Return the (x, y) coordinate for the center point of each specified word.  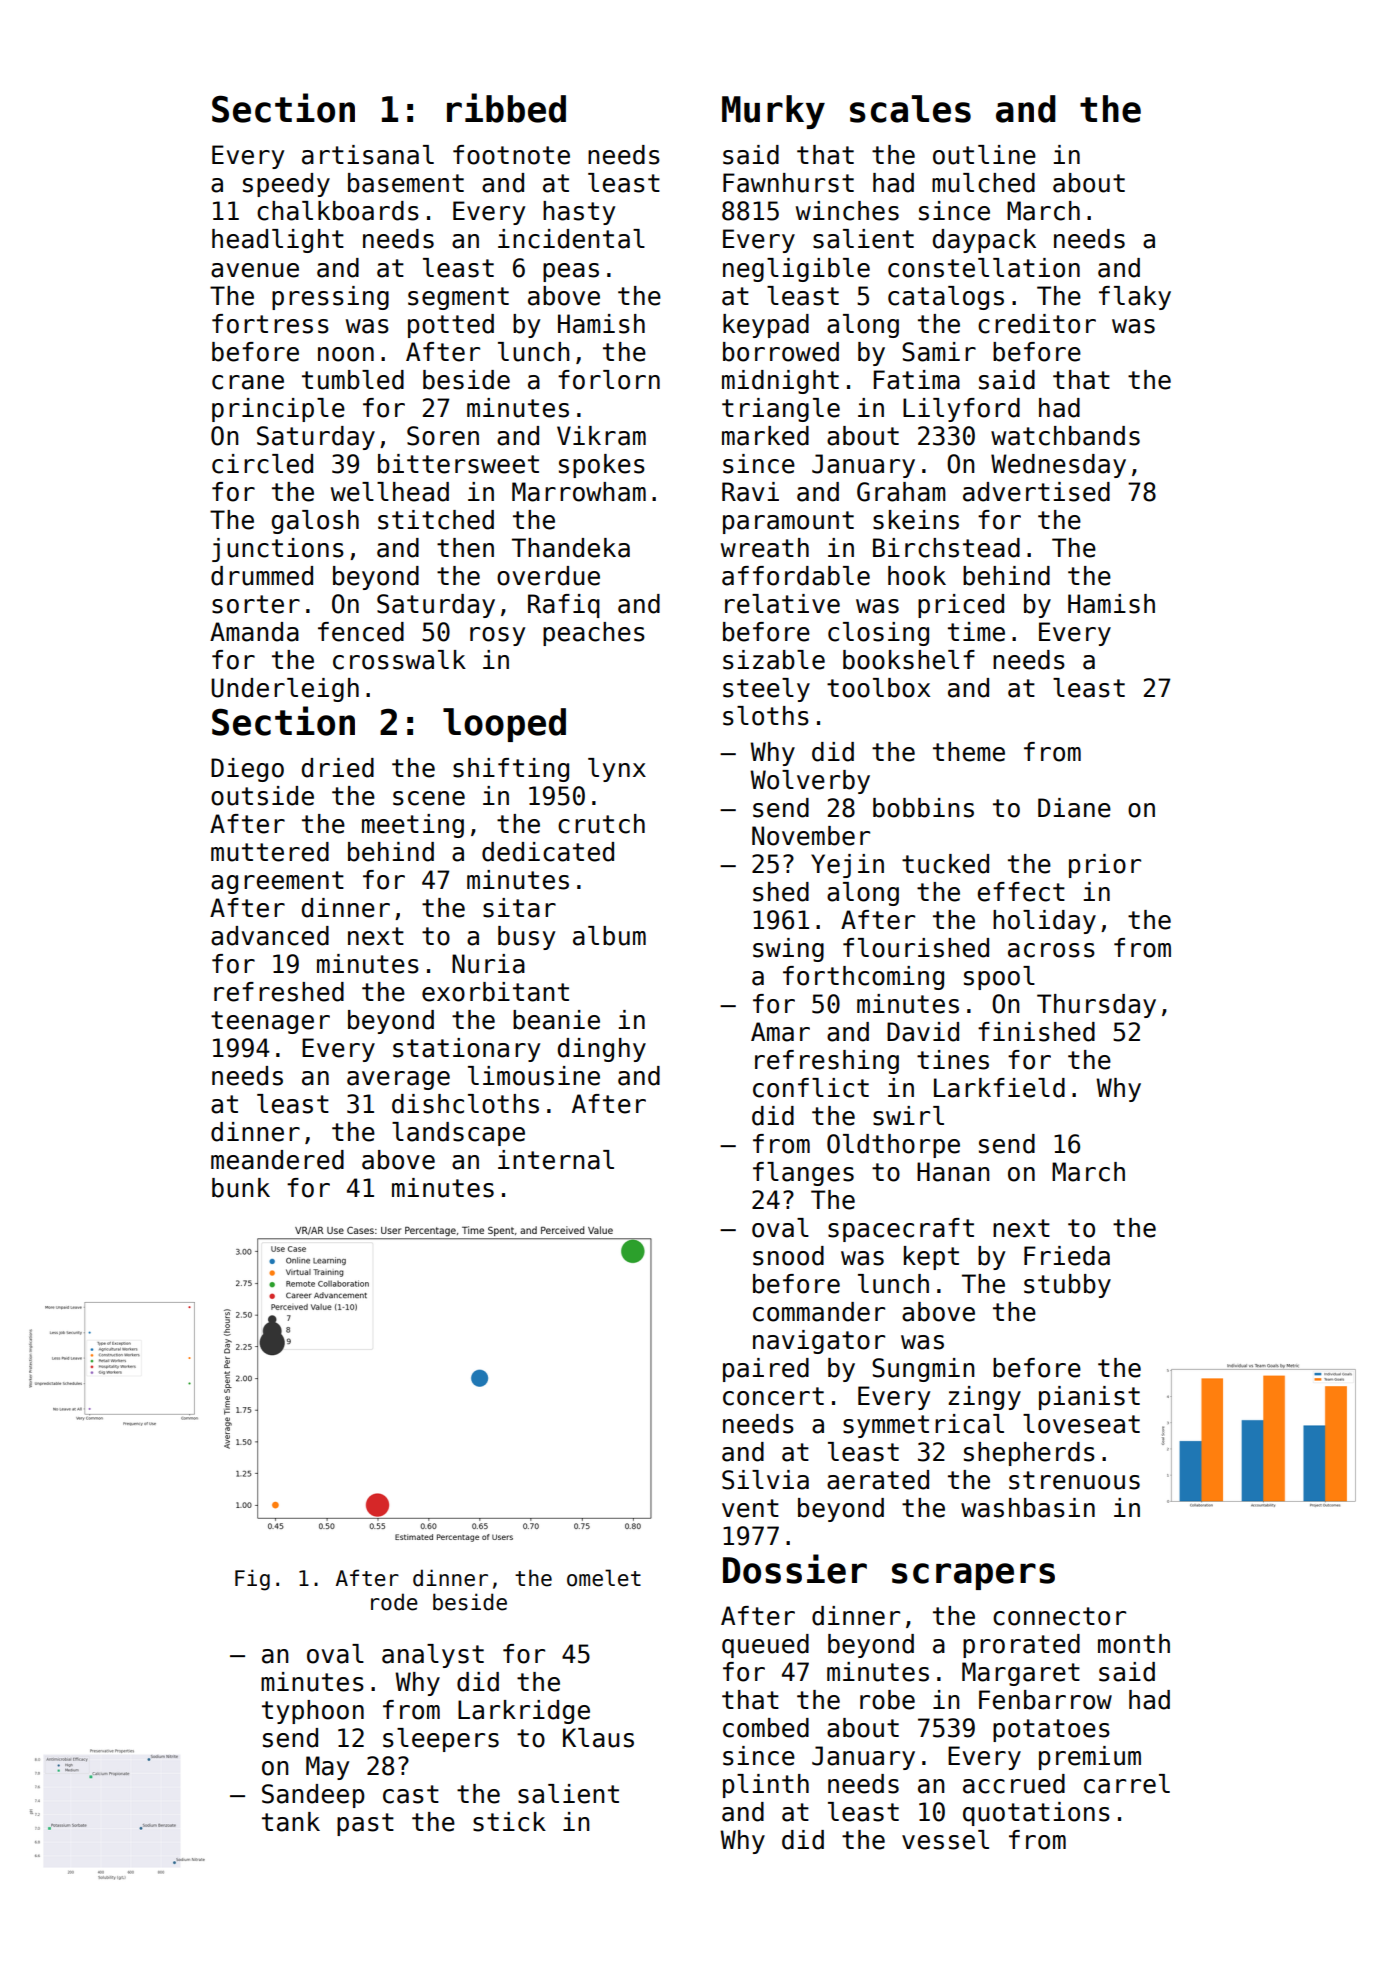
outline (984, 155)
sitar (519, 908)
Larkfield (999, 1088)
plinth (766, 1786)
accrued (1014, 1784)
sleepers (441, 1740)
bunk (241, 1188)
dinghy (602, 1050)
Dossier (795, 1569)
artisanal (368, 155)
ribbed (506, 108)
